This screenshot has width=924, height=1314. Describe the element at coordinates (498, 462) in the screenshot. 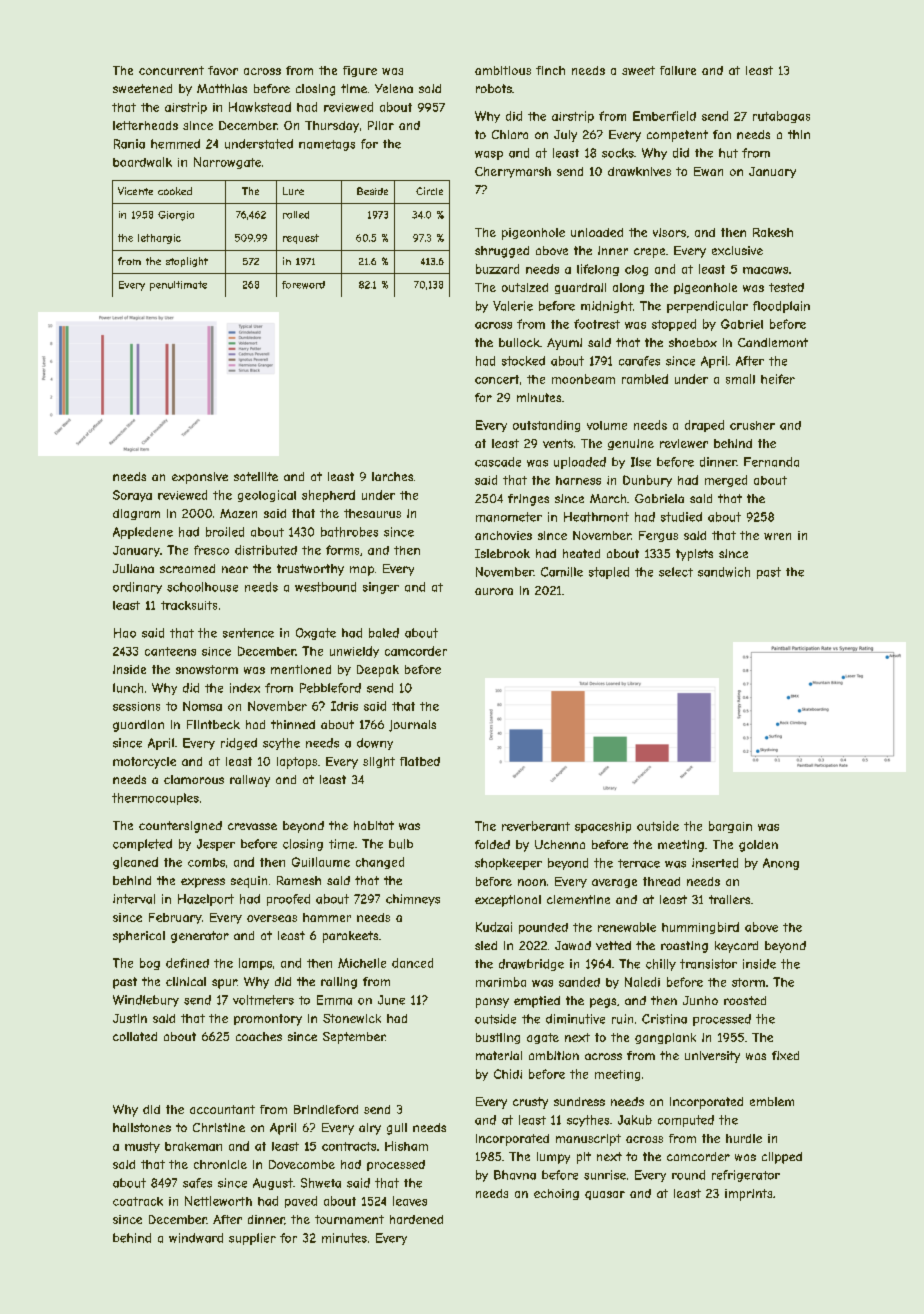

I see `cascade` at that location.
